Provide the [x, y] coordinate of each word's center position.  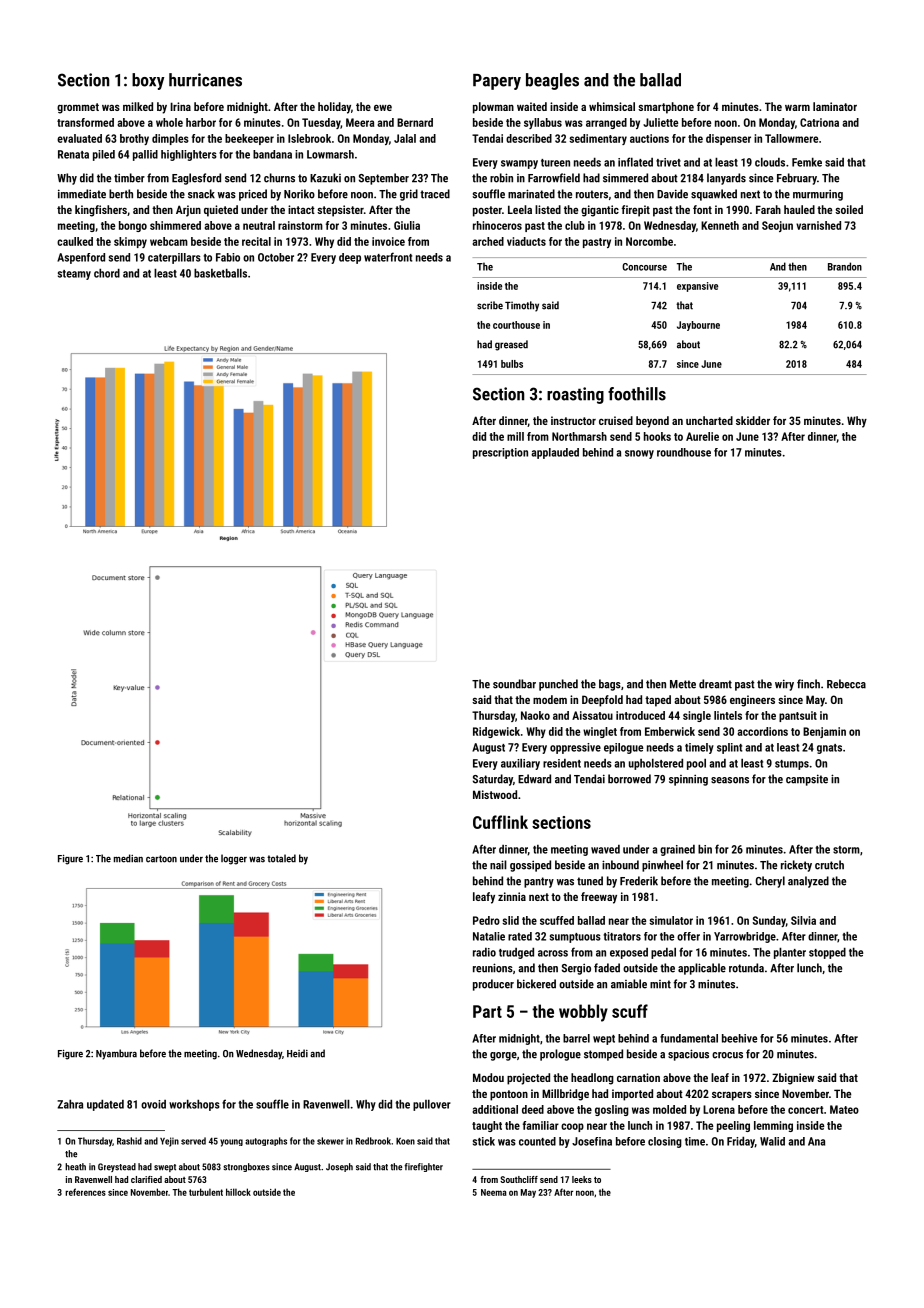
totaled [281, 858]
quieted [221, 211]
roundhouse [684, 452]
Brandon [845, 266]
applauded [555, 453]
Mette [683, 684]
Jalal [405, 138]
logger [234, 859]
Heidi [297, 1053]
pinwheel [662, 866]
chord [107, 273]
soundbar [514, 684]
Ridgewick [496, 732]
